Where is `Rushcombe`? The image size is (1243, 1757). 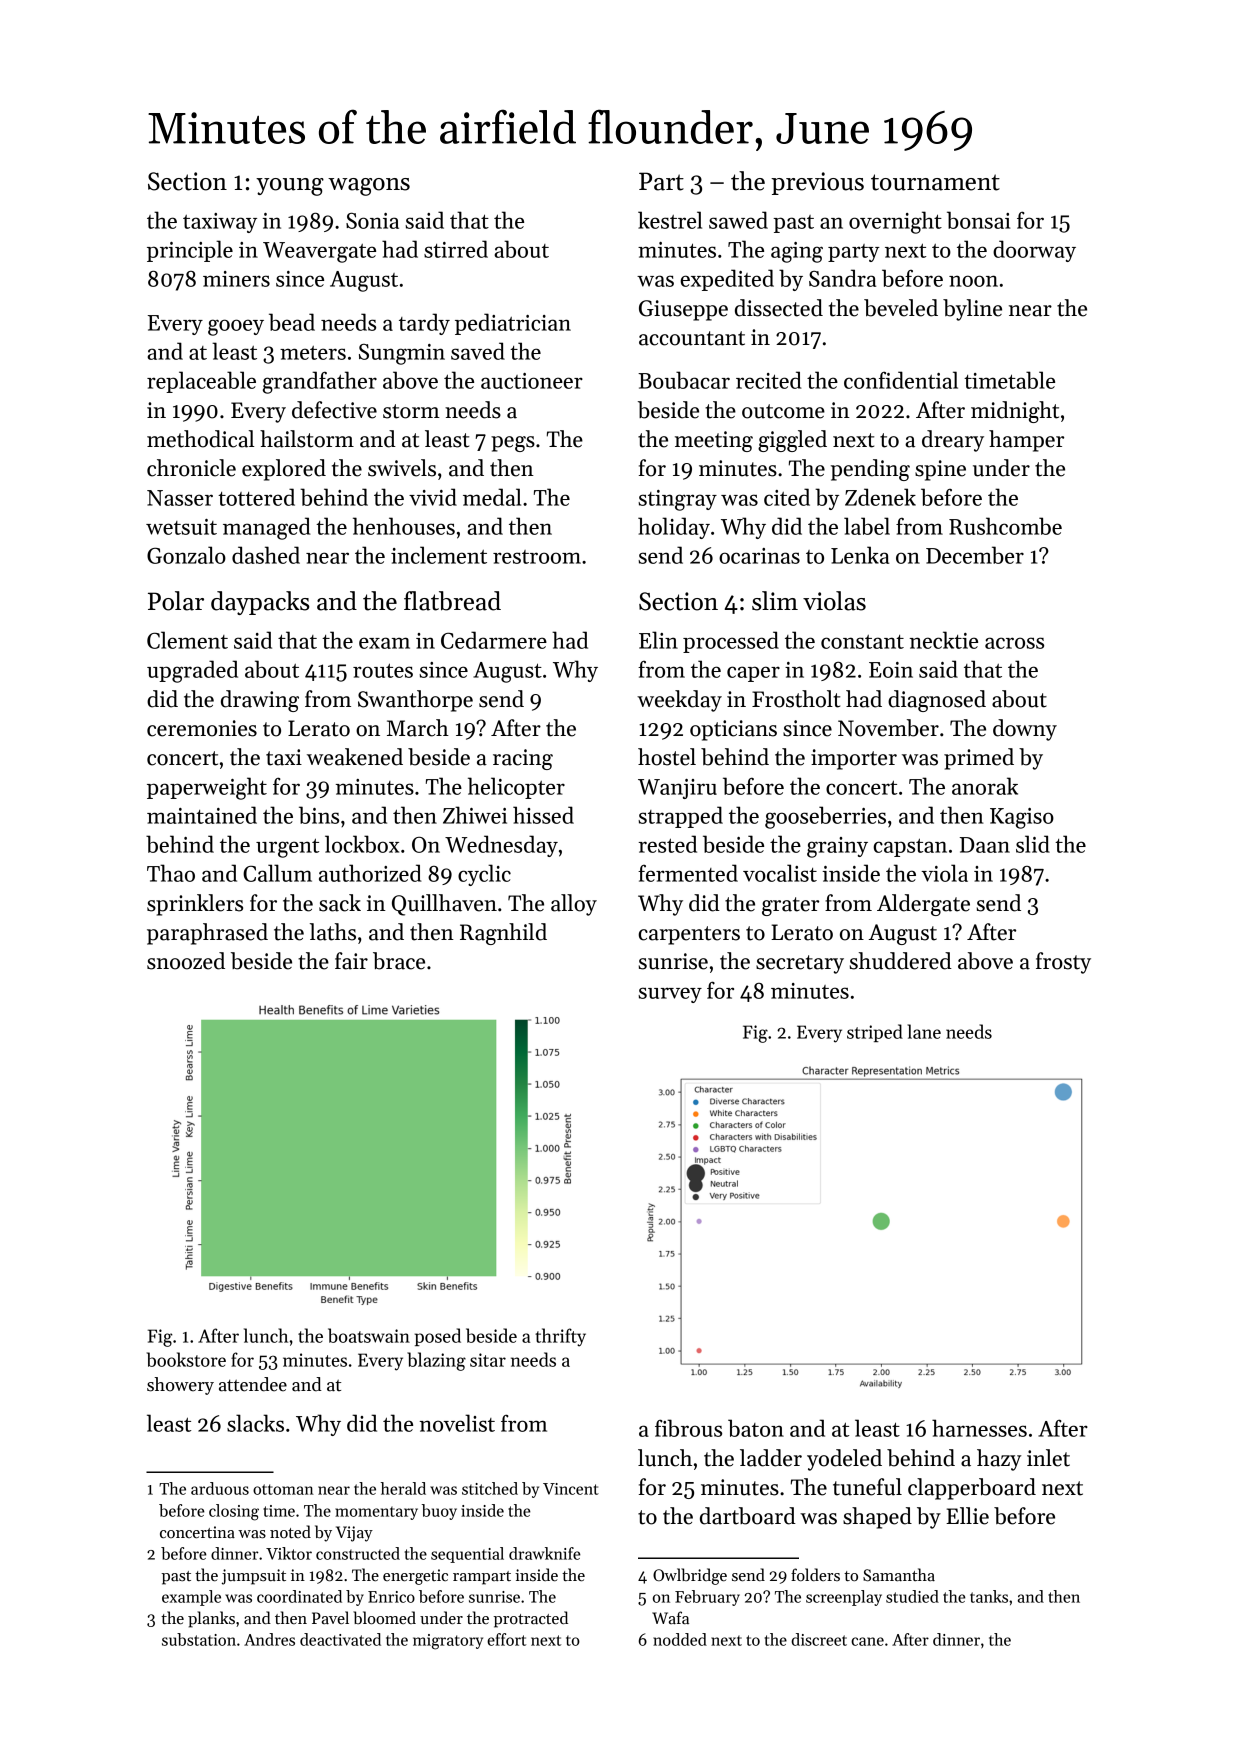 Rushcombe is located at coordinates (1005, 526).
